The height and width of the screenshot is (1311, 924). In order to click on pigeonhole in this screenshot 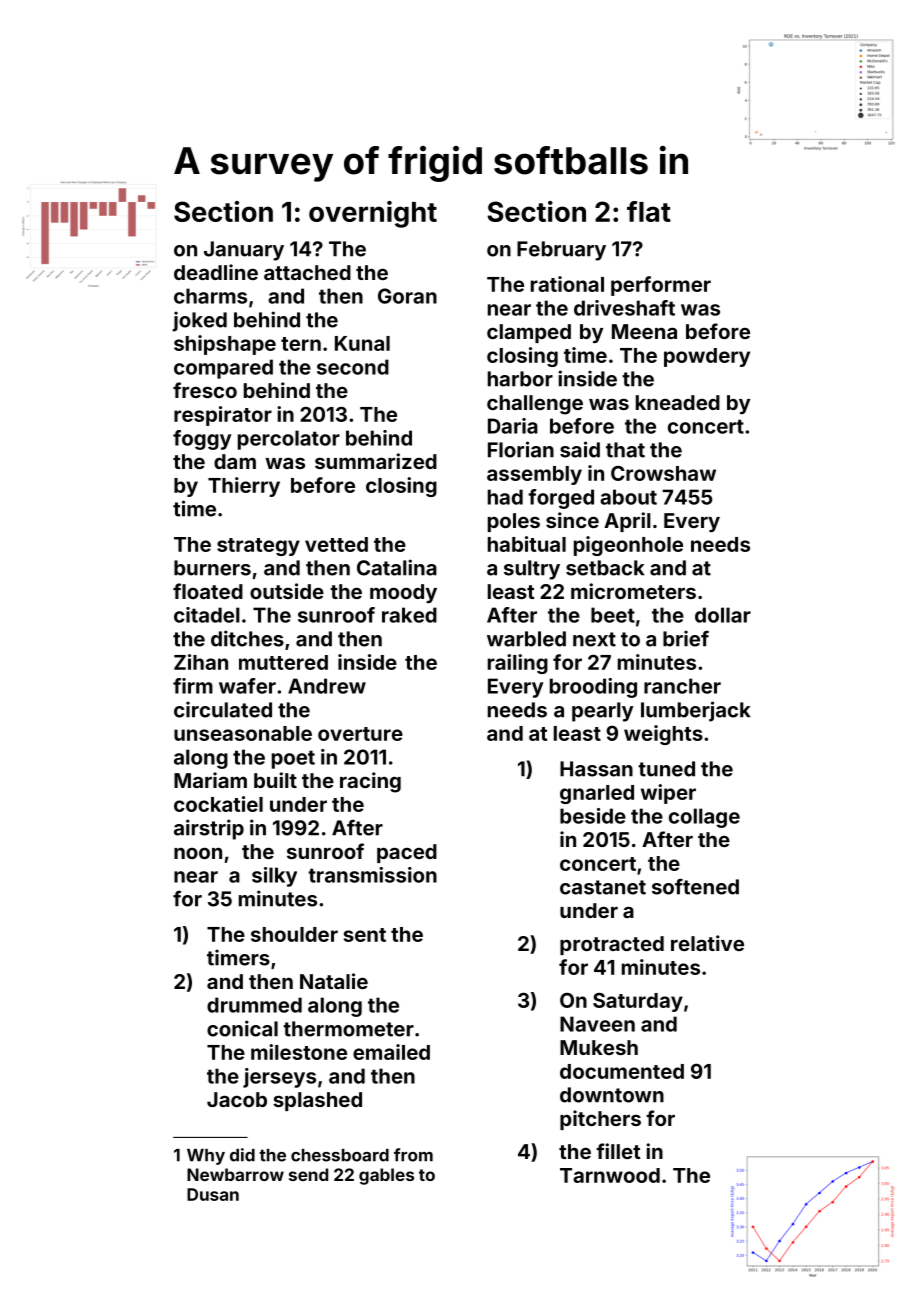, I will do `click(628, 546)`.
